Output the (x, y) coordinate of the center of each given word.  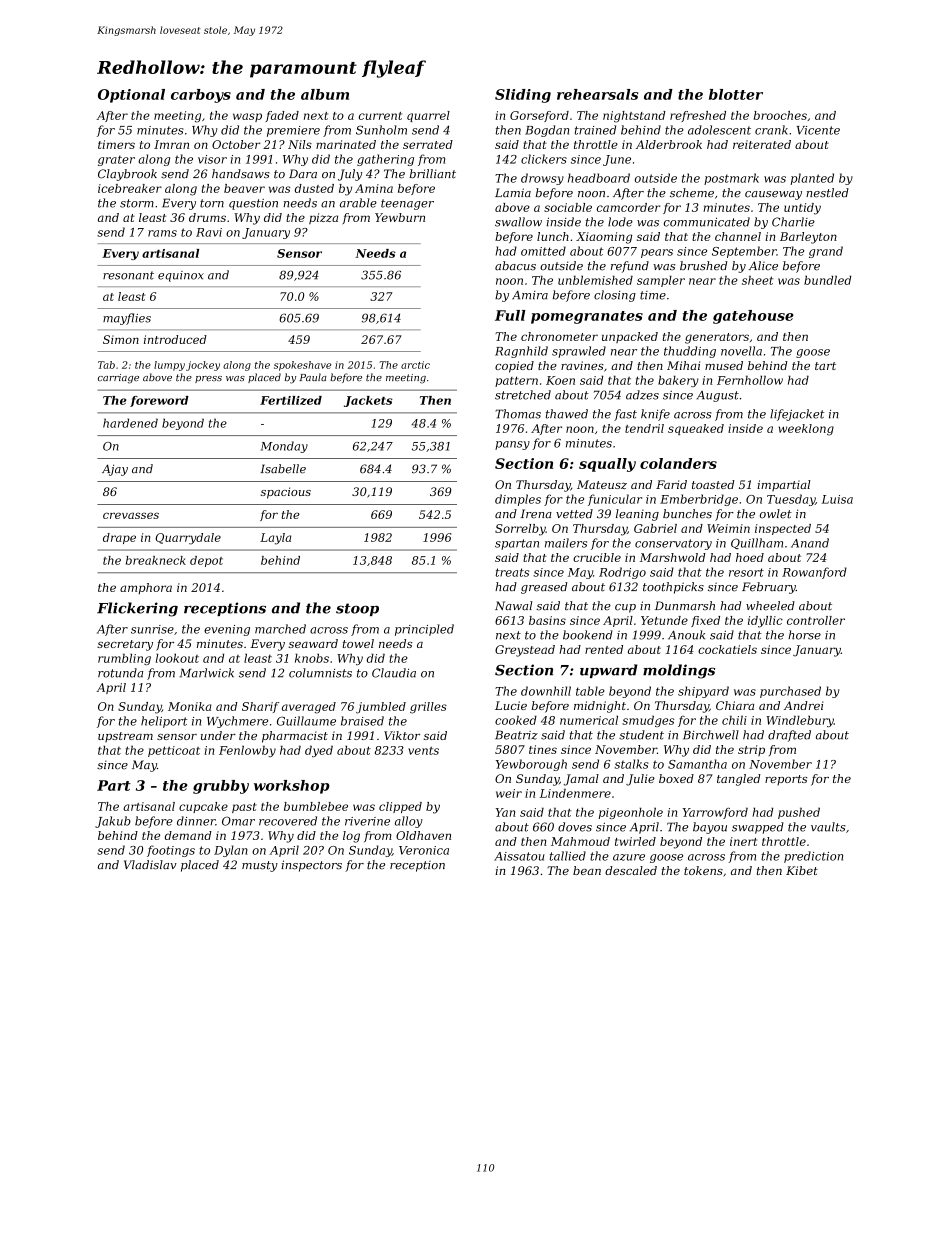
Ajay (115, 470)
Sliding (523, 96)
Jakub (113, 822)
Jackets (368, 401)
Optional (131, 96)
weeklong (806, 430)
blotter (736, 94)
